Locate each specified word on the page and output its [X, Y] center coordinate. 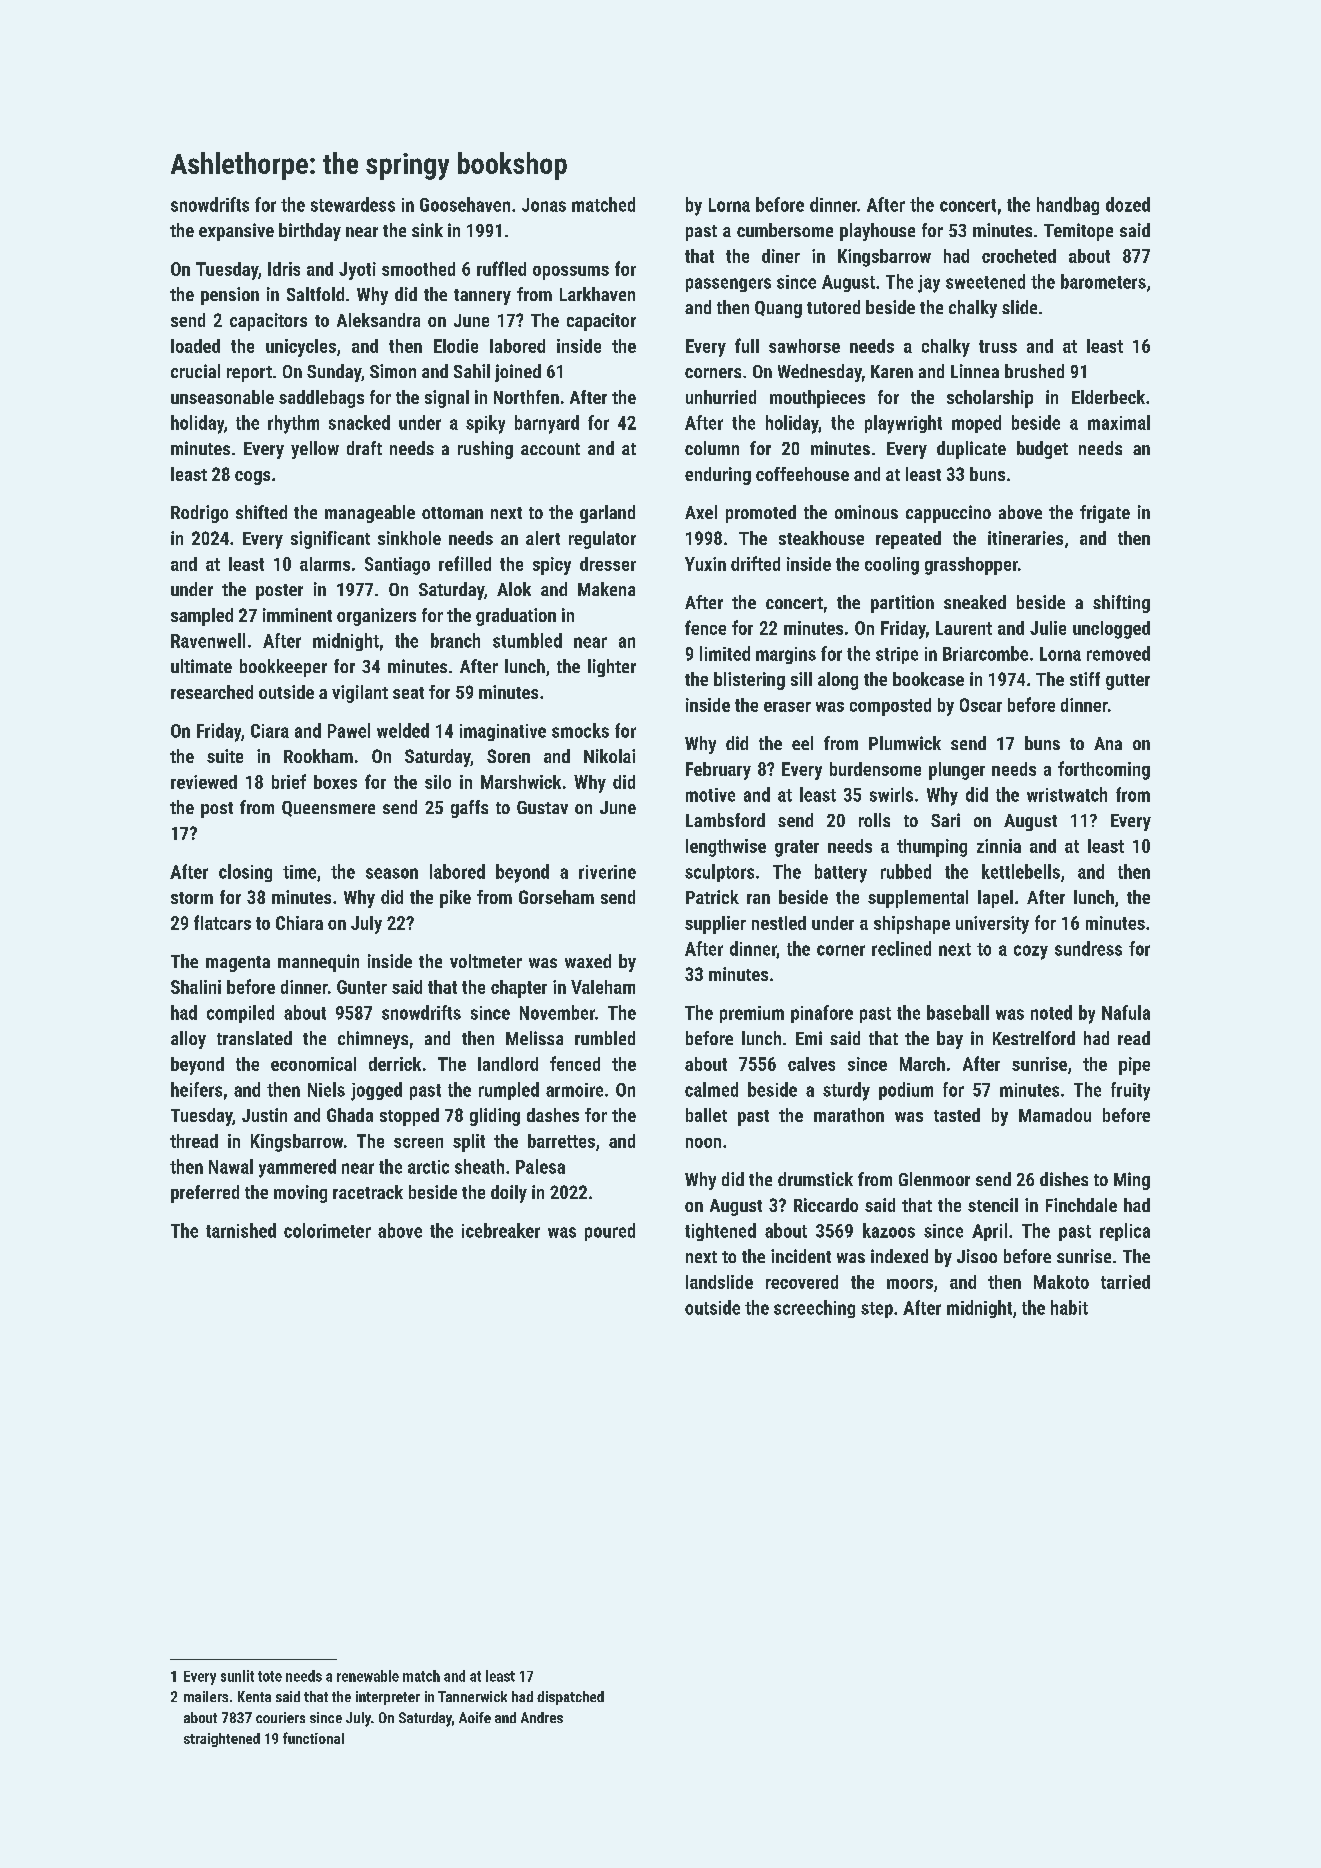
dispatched [570, 1698]
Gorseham [556, 897]
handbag [1068, 206]
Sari [945, 820]
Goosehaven [465, 204]
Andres [542, 1717]
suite [225, 756]
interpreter [388, 1698]
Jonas [544, 205]
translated [254, 1038]
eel [802, 743]
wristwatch [1067, 794]
